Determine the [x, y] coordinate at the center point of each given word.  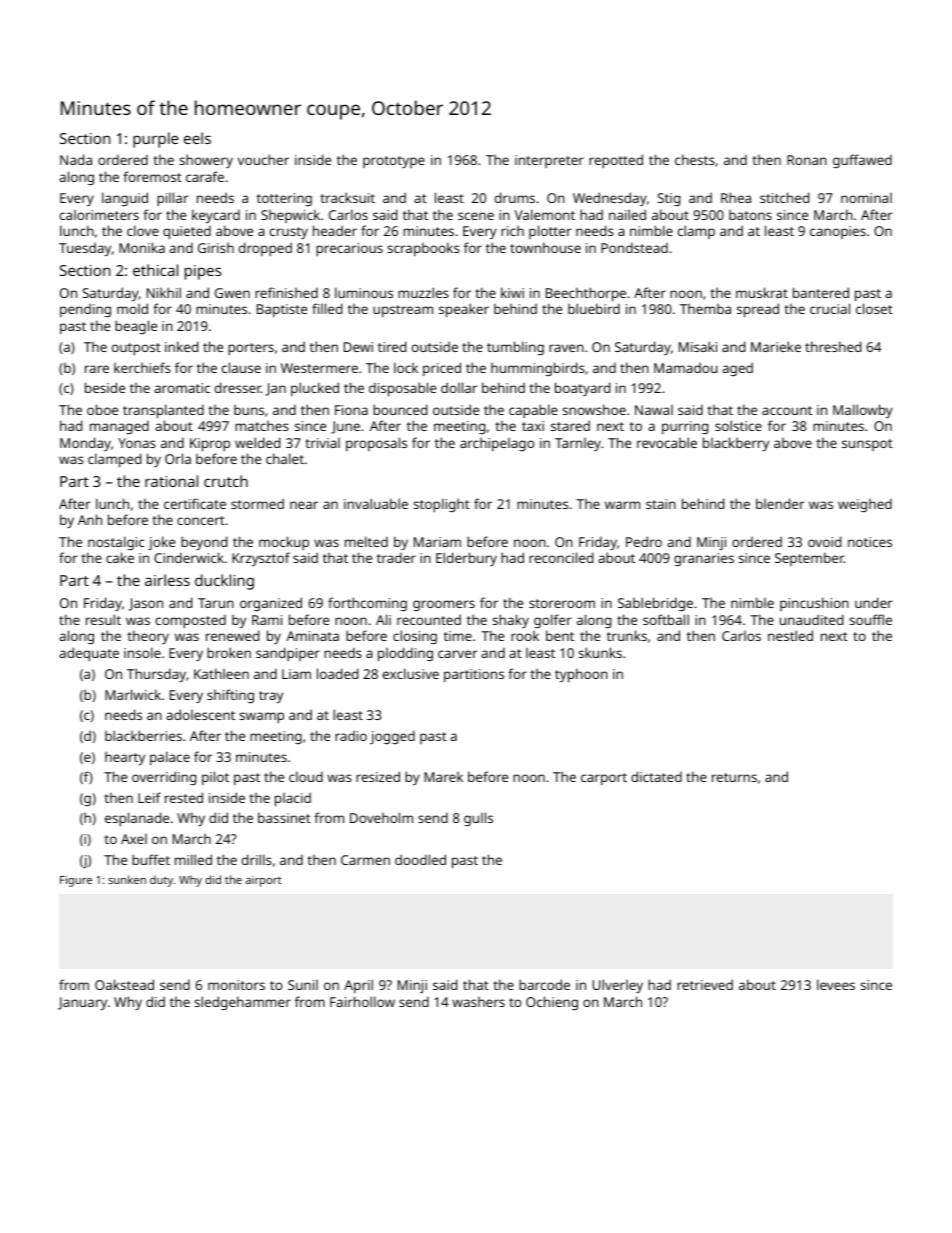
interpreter [549, 161]
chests [695, 159]
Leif [149, 797]
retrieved [705, 984]
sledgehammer [242, 1003]
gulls [478, 819]
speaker [464, 310]
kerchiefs [142, 367]
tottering [284, 199]
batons [750, 215]
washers [478, 1002]
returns [734, 777]
